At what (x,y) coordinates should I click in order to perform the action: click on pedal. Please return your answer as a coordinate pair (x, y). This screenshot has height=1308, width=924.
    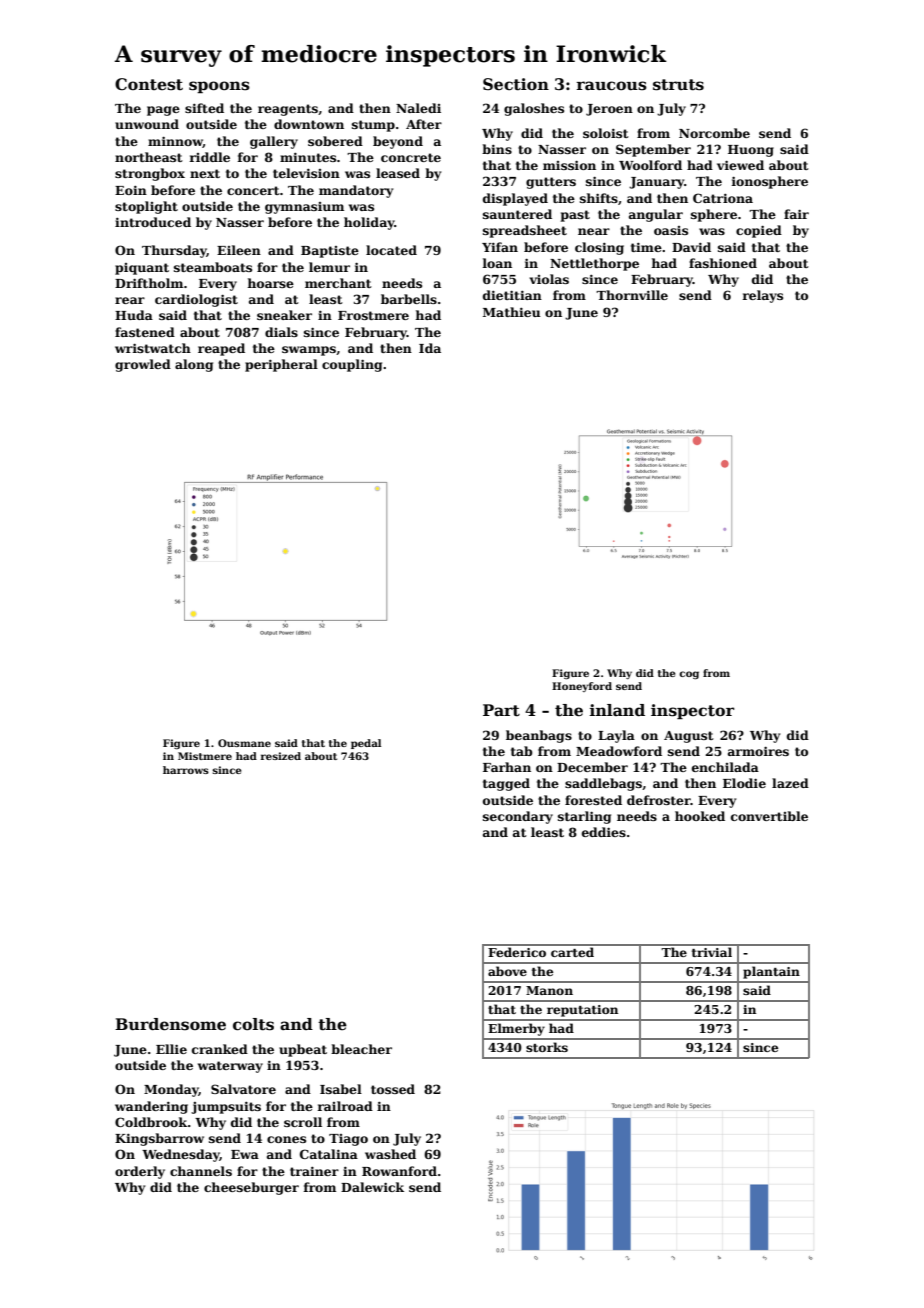
    Looking at the image, I should click on (366, 744).
